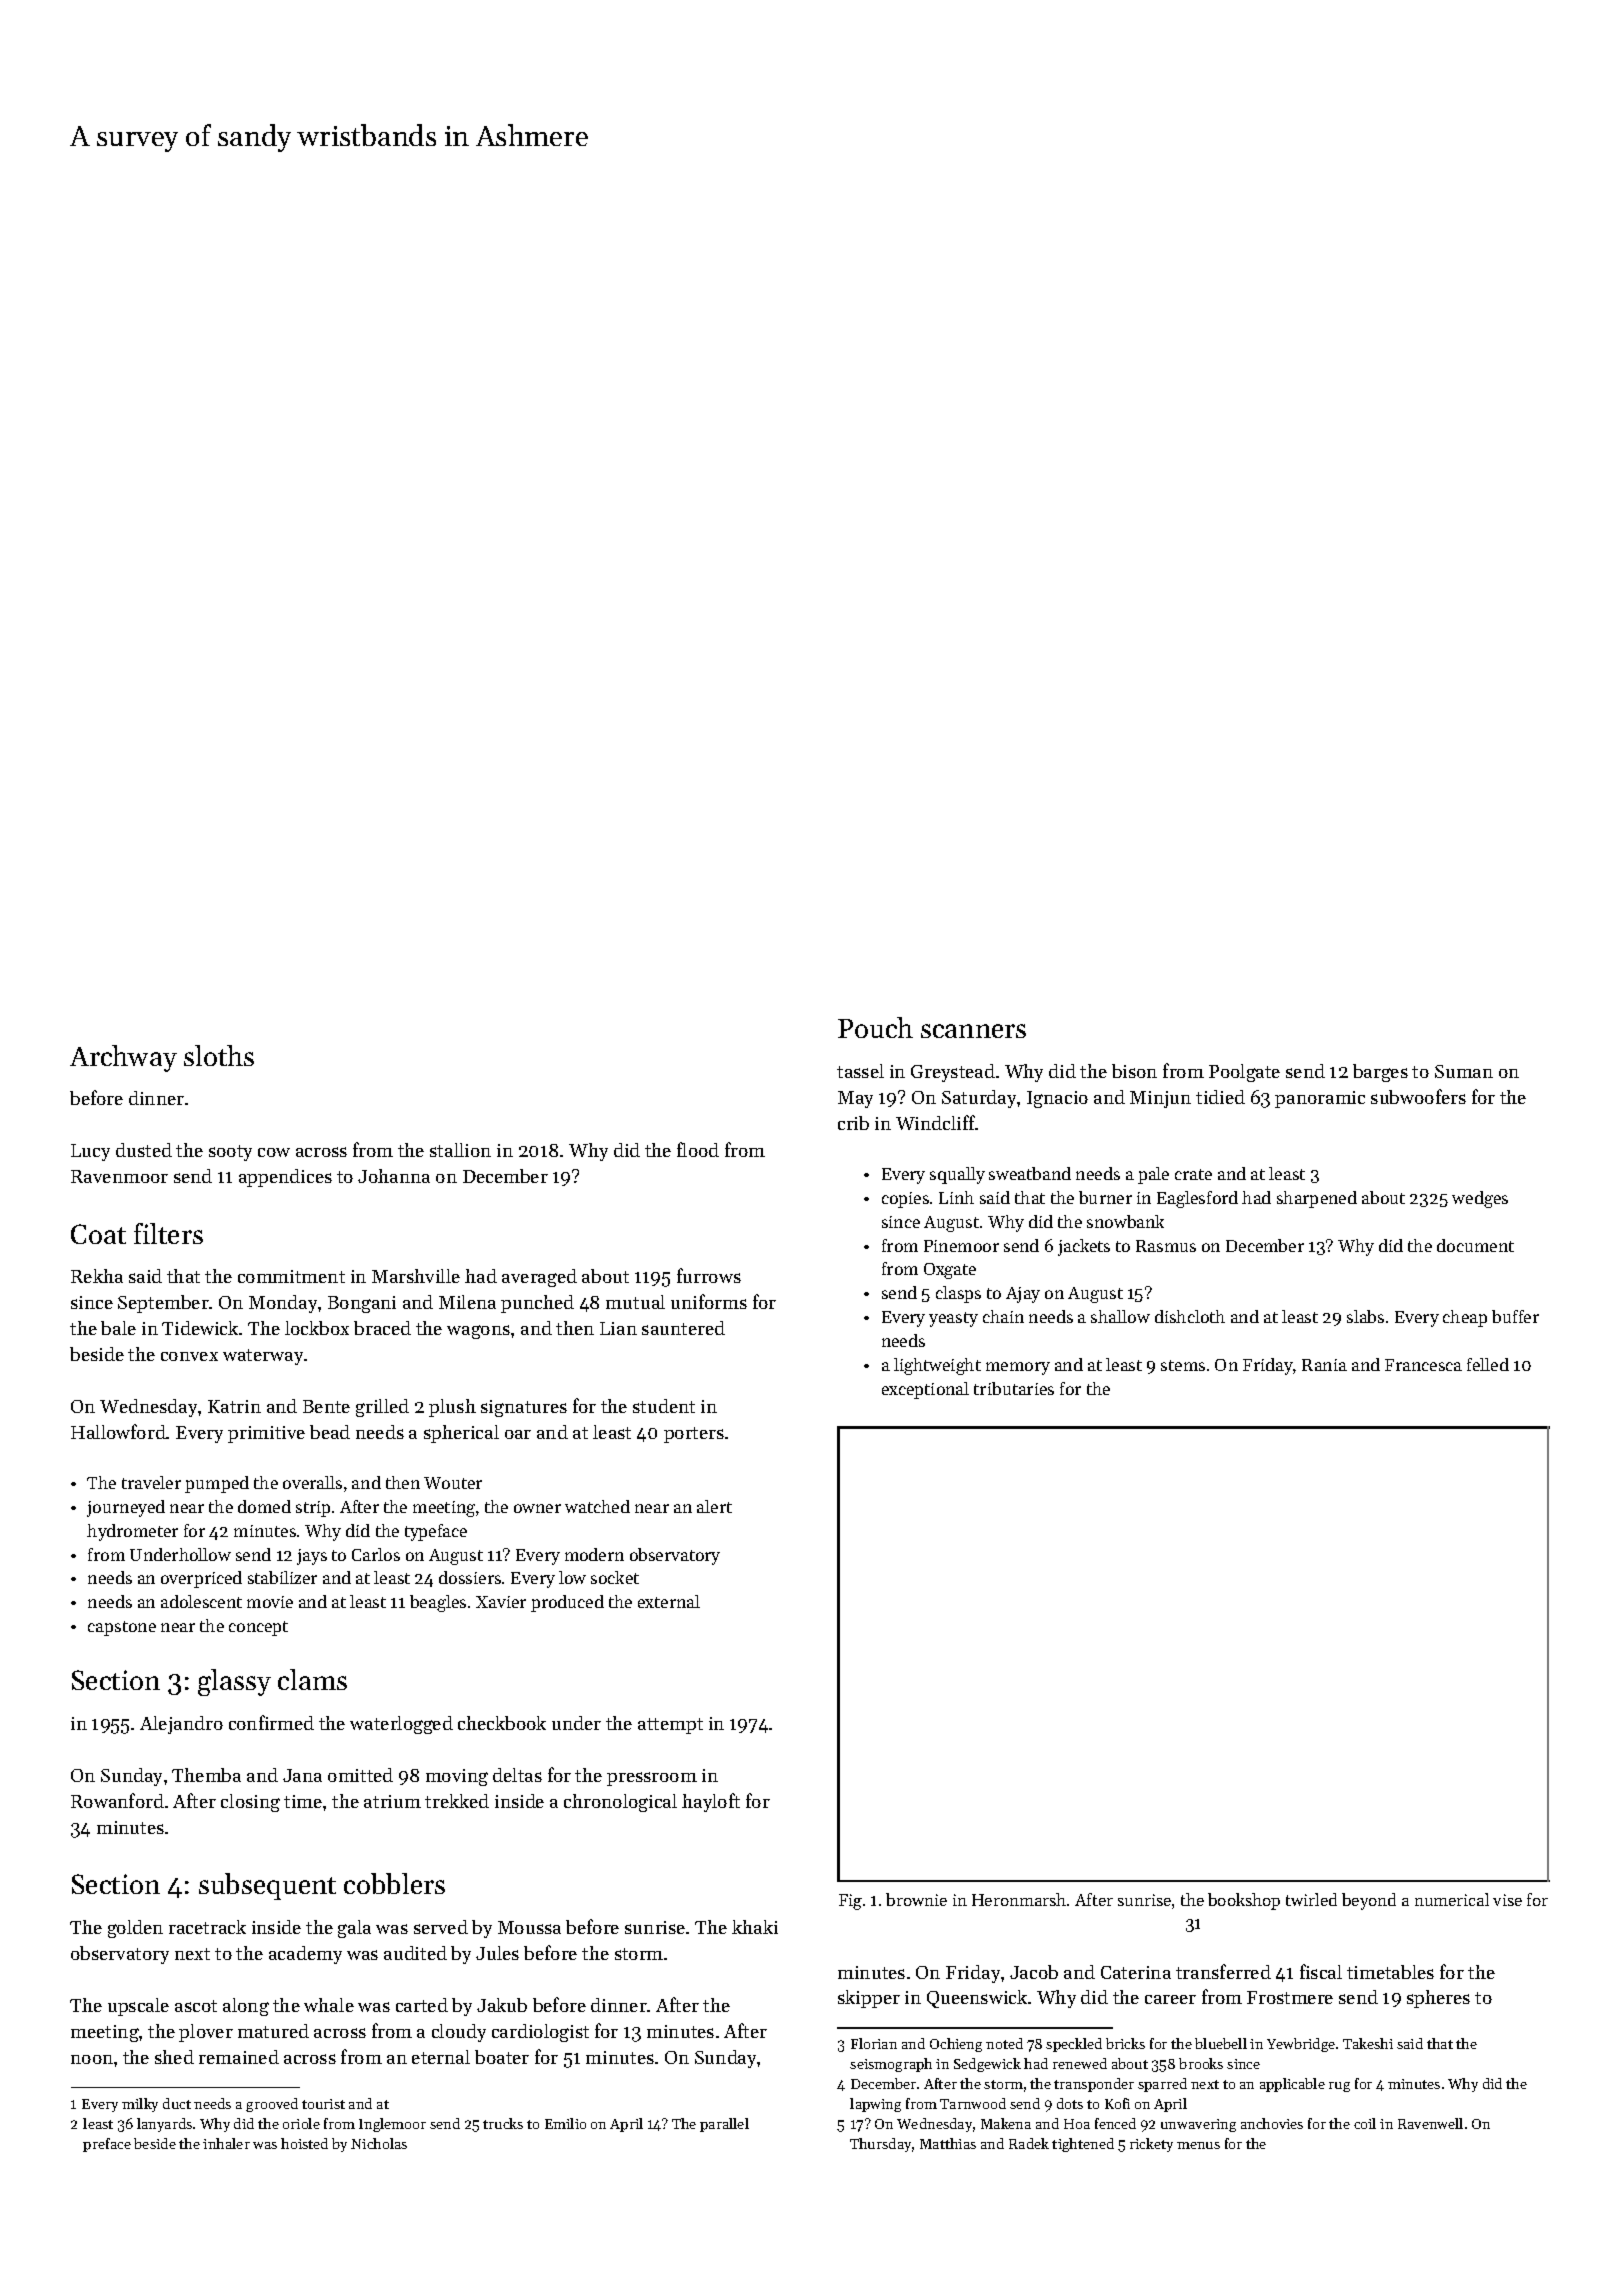  I want to click on exceptional, so click(925, 1390).
